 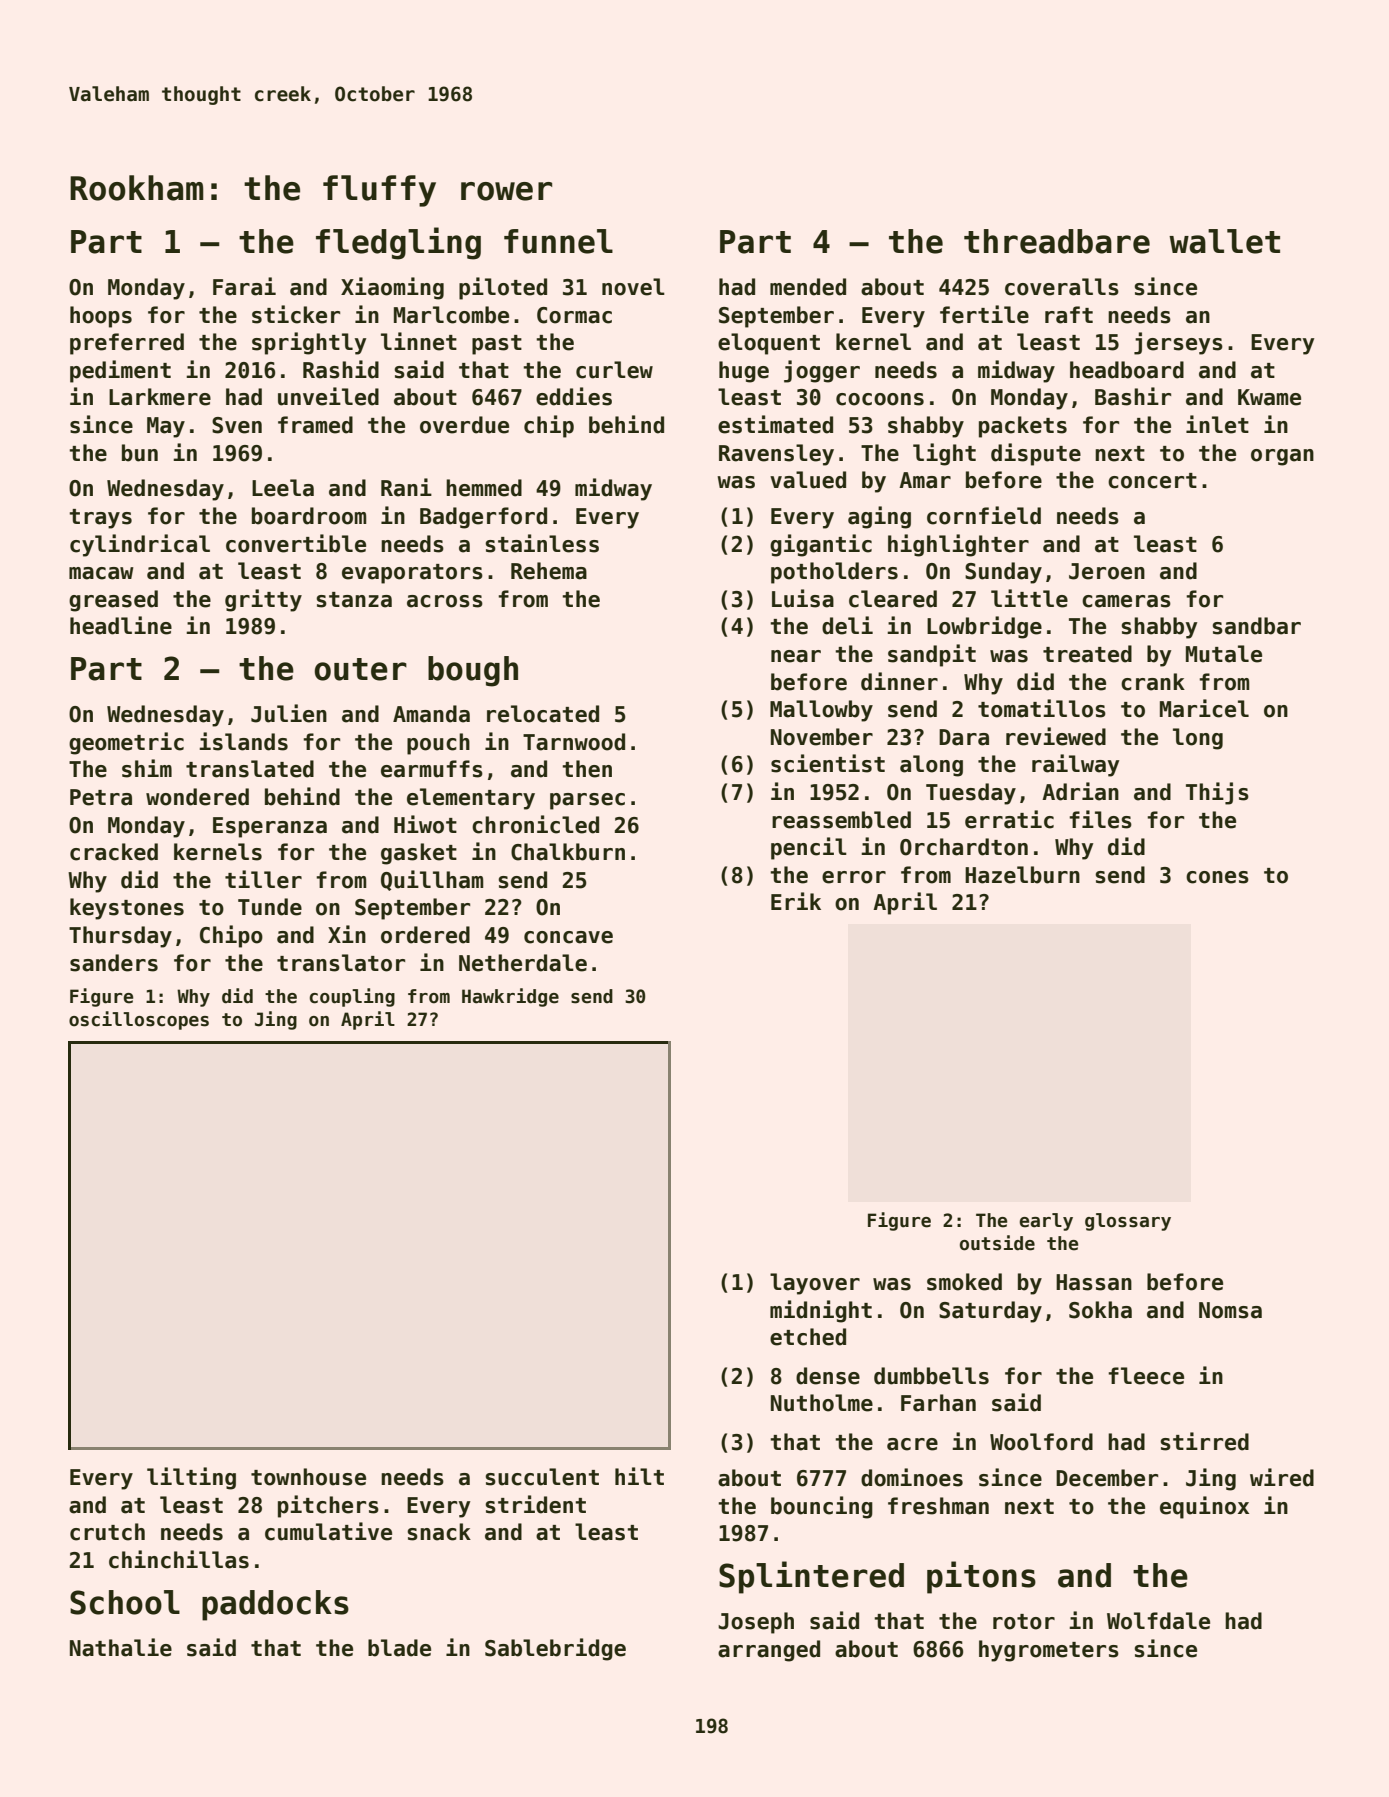 What do you see at coordinates (769, 344) in the document?
I see `eloquent` at bounding box center [769, 344].
